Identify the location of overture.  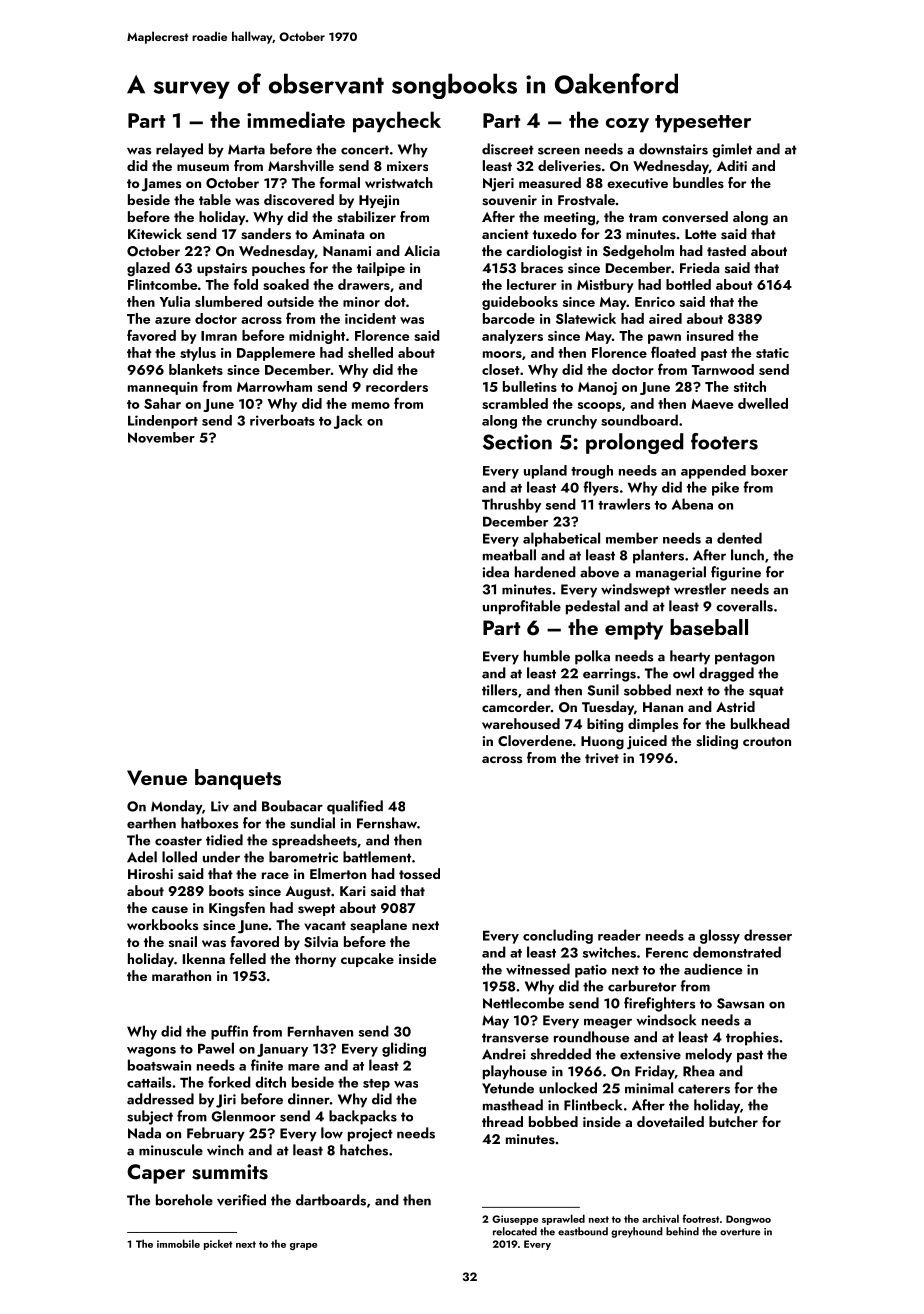
(740, 1232).
